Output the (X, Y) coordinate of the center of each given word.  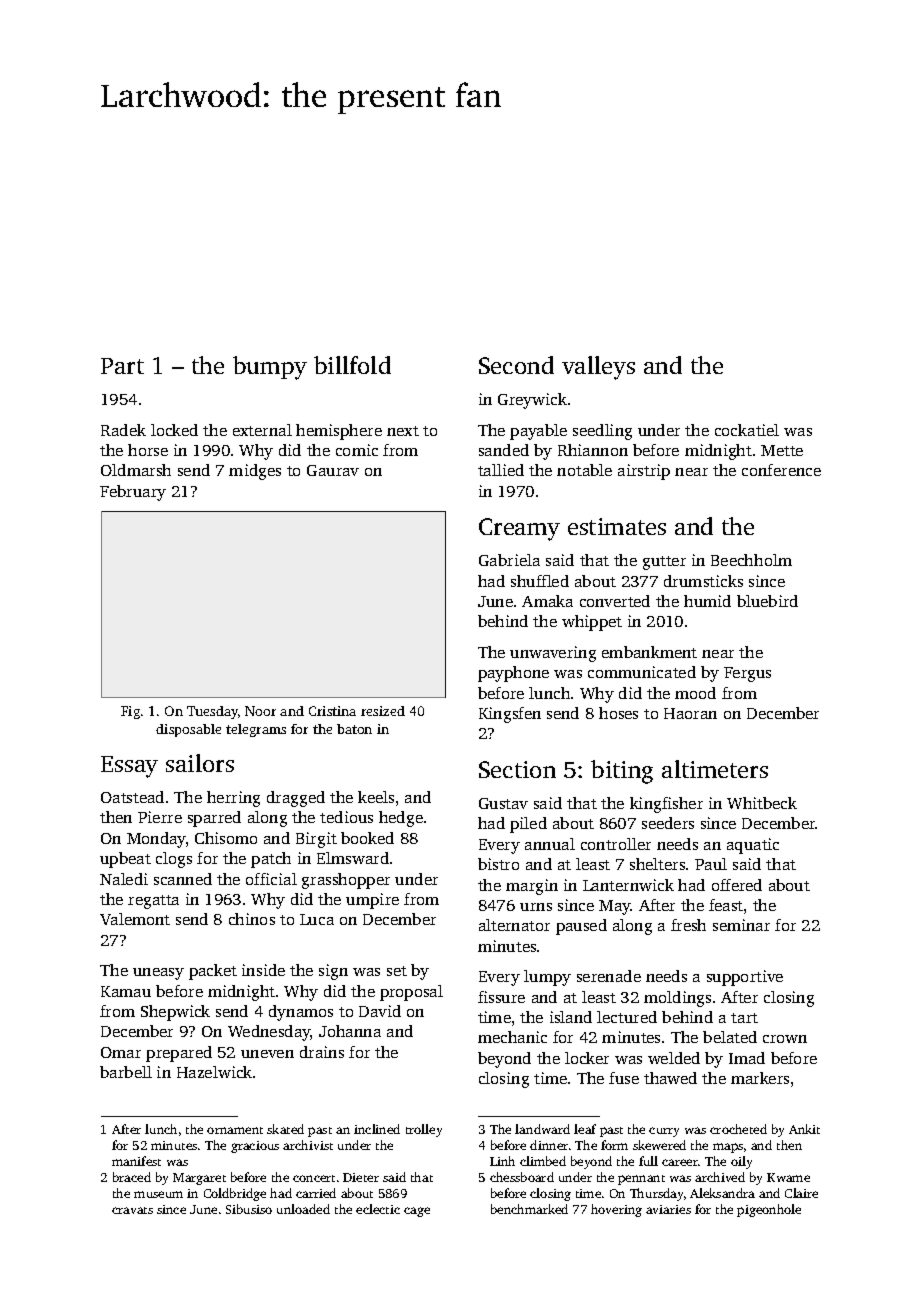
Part (122, 366)
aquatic (753, 846)
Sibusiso (249, 1209)
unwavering (553, 654)
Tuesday (212, 712)
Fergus (747, 674)
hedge (401, 819)
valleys (598, 368)
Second (516, 365)
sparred (214, 819)
